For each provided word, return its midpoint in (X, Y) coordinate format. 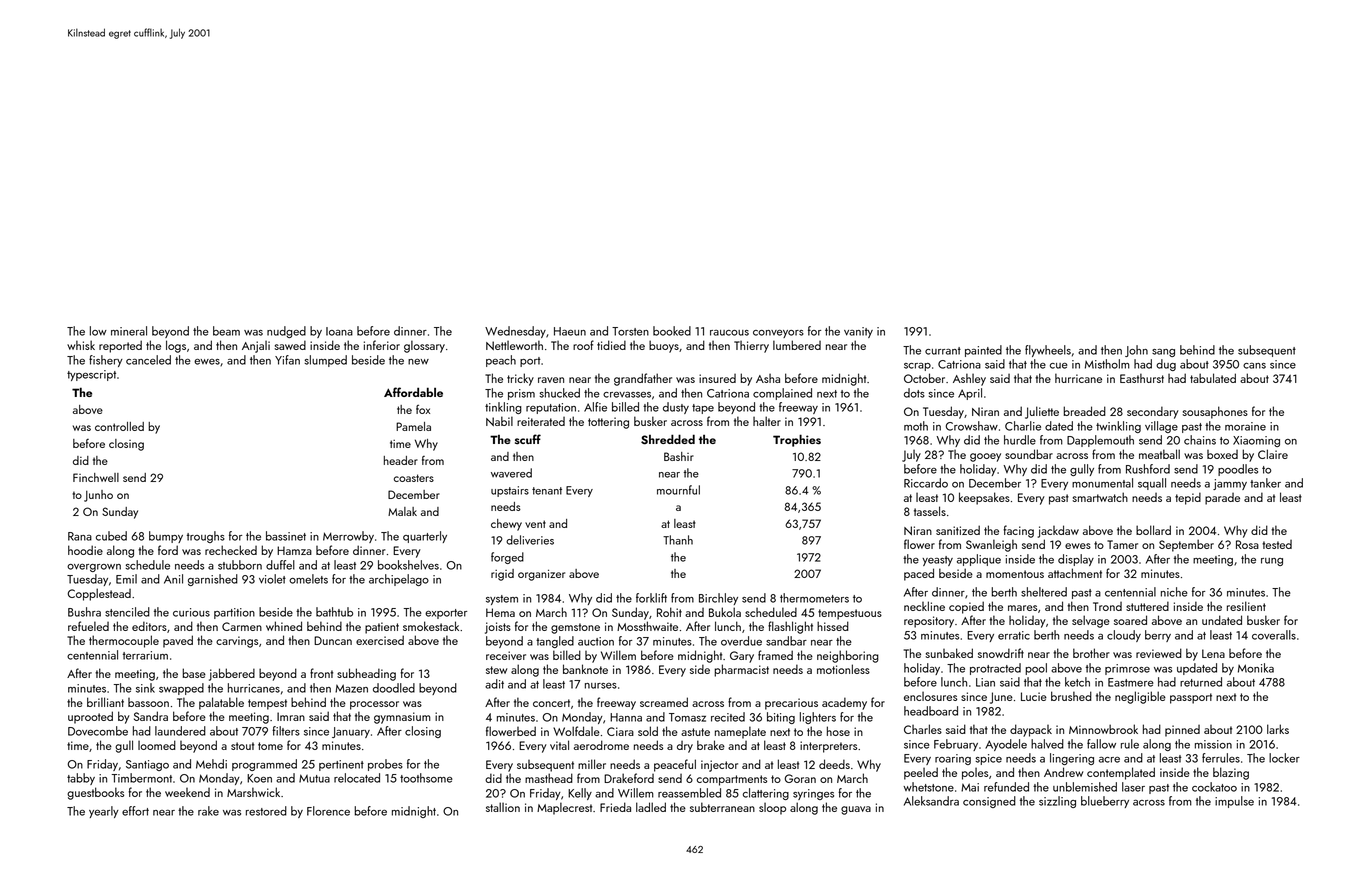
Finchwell (96, 477)
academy (844, 703)
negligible (1140, 697)
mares (1022, 608)
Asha (768, 378)
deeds (834, 764)
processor (374, 705)
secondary (1153, 412)
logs (176, 346)
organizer (541, 575)
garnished (213, 580)
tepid (1188, 498)
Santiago (147, 765)
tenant (547, 491)
